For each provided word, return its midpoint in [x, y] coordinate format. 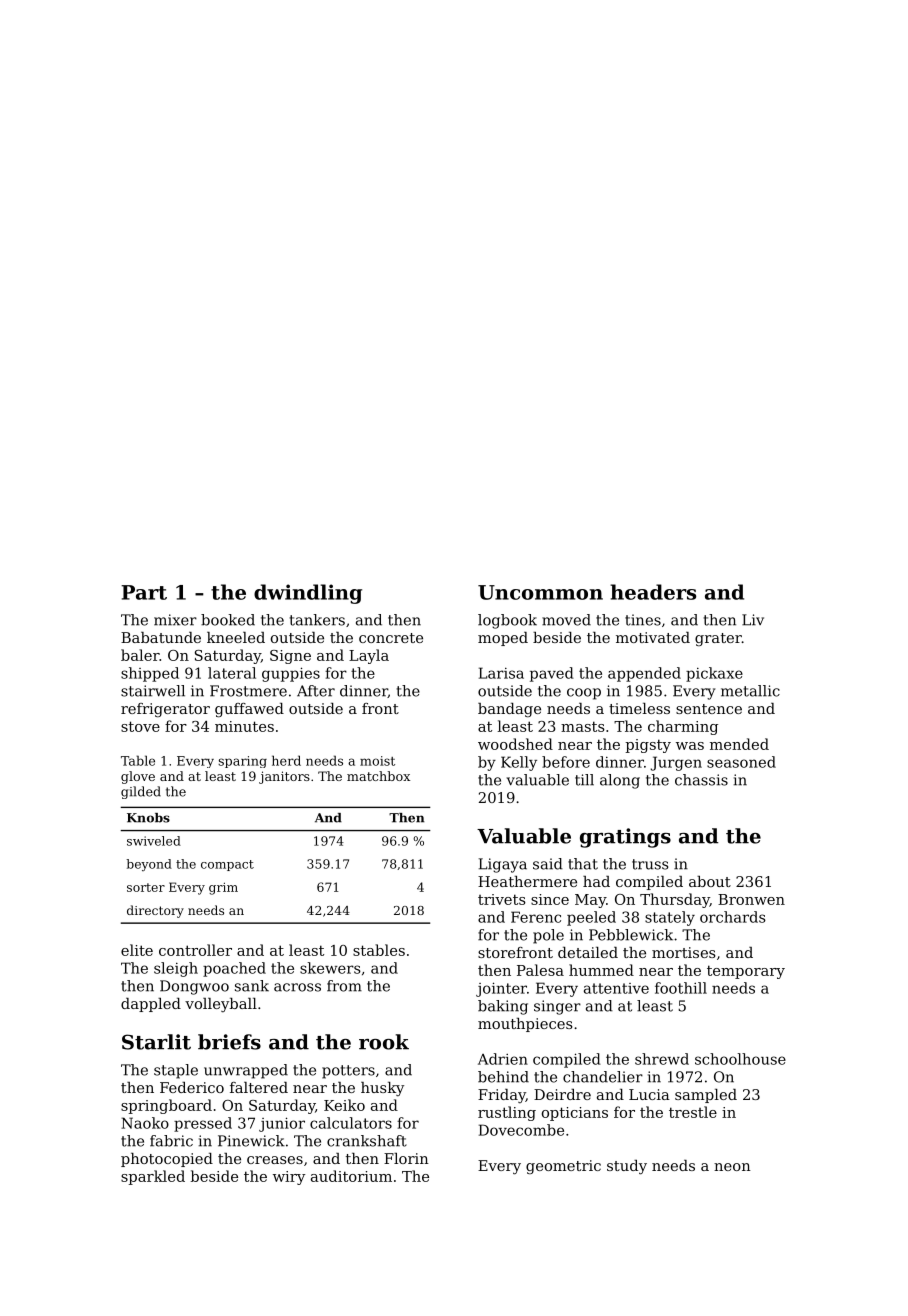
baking [503, 1007]
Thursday [675, 900]
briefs [229, 1042]
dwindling [308, 594]
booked [228, 620]
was [690, 746]
